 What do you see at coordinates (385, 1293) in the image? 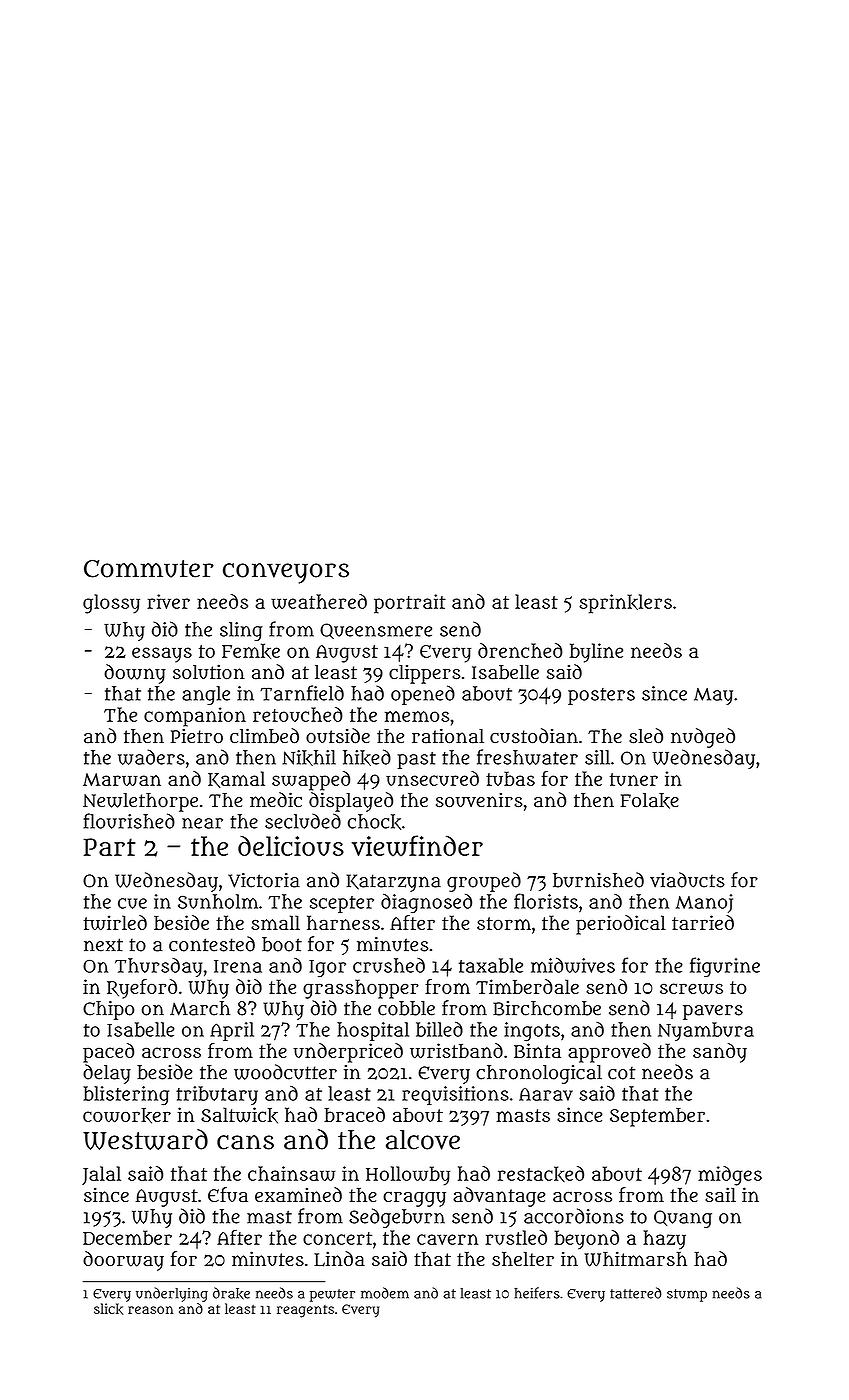
I see `modem` at bounding box center [385, 1293].
